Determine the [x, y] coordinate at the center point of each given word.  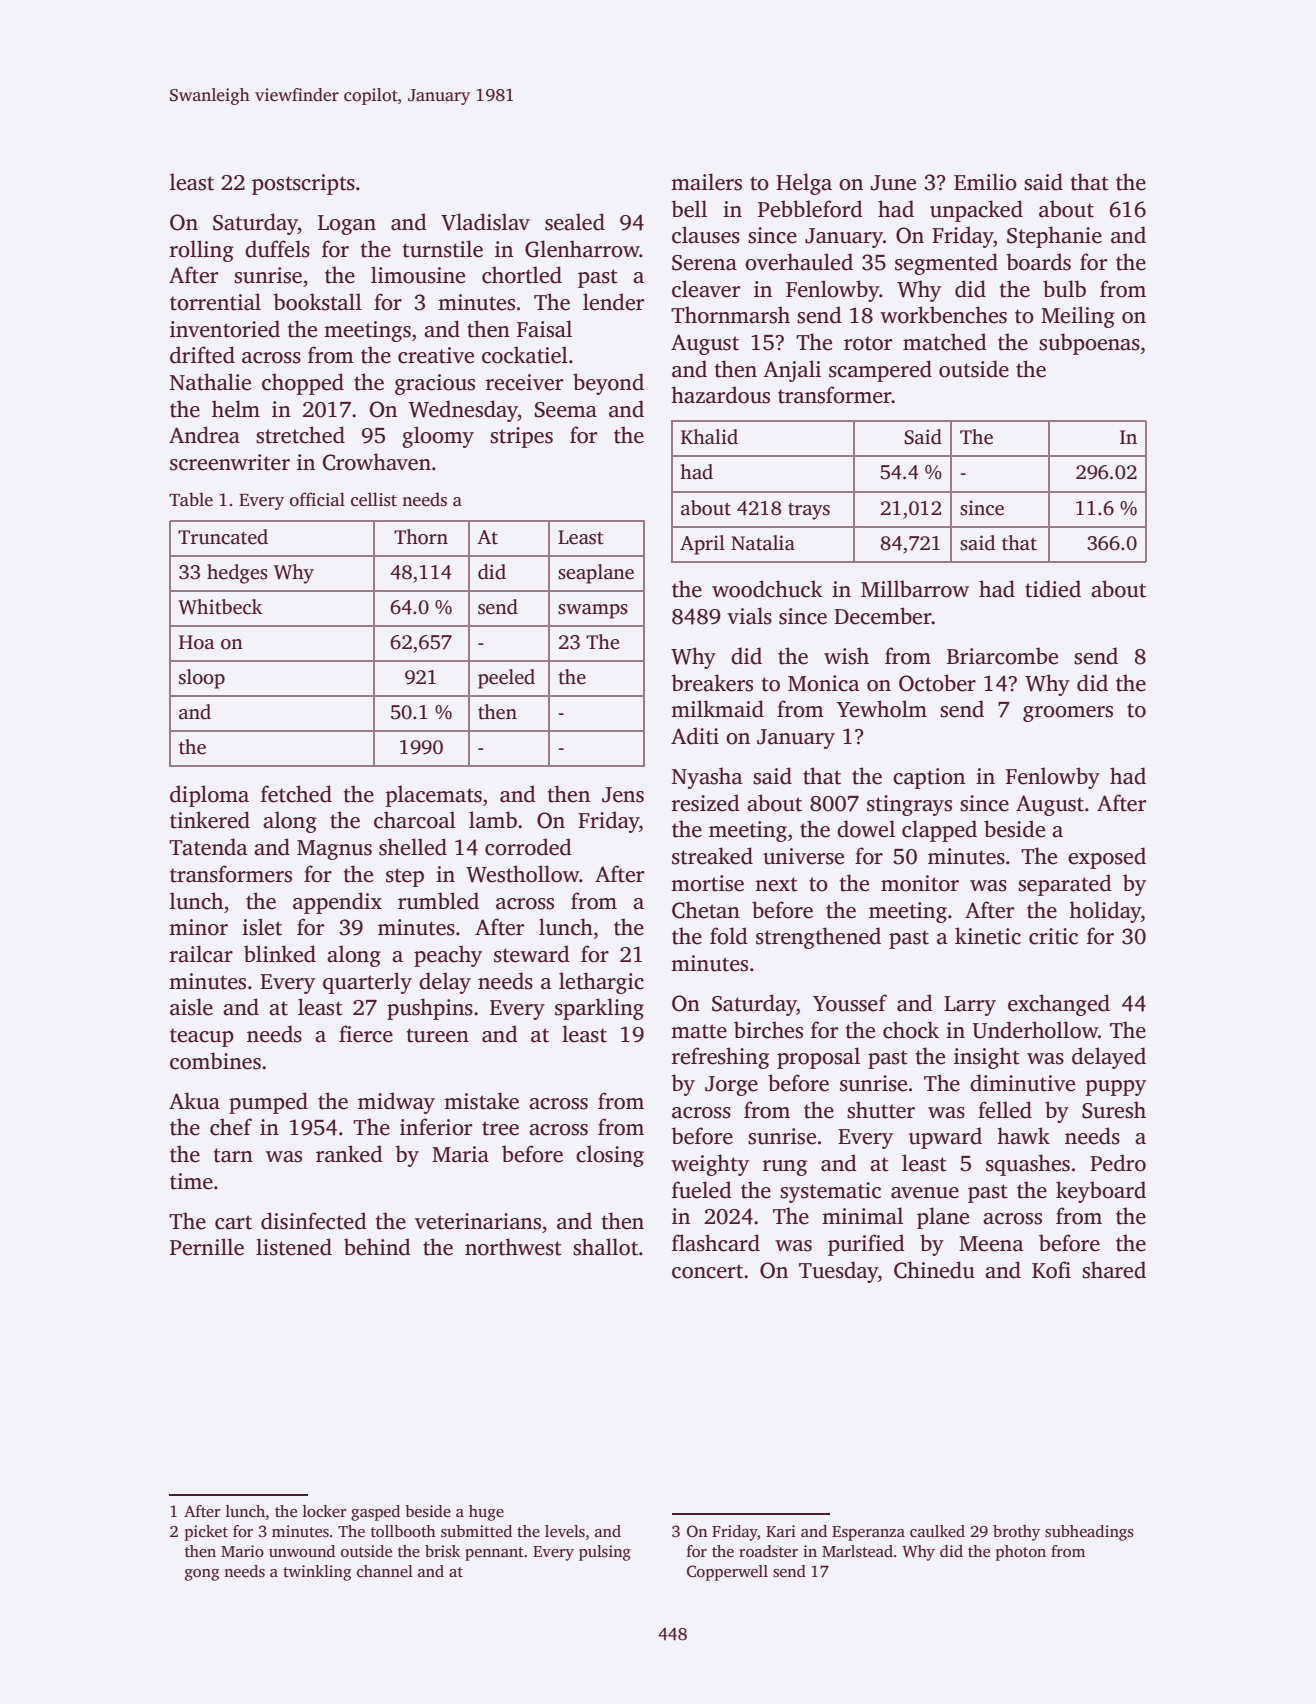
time [191, 1181]
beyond [608, 384]
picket [206, 1533]
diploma [209, 796]
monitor [920, 883]
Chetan [706, 910]
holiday [1105, 912]
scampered [880, 371]
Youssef [850, 1003]
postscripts [303, 184]
